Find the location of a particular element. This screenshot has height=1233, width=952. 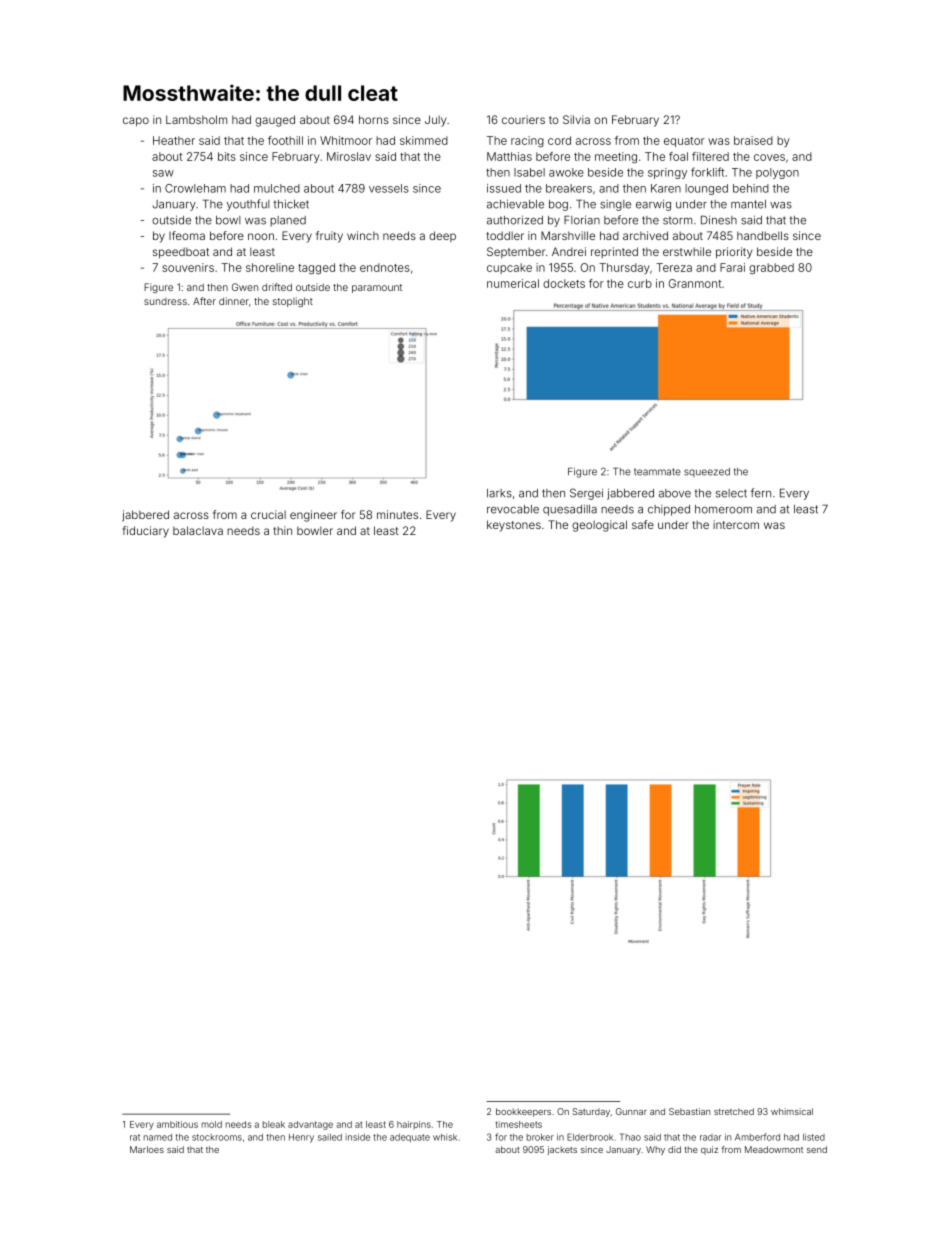

numerical is located at coordinates (513, 283).
